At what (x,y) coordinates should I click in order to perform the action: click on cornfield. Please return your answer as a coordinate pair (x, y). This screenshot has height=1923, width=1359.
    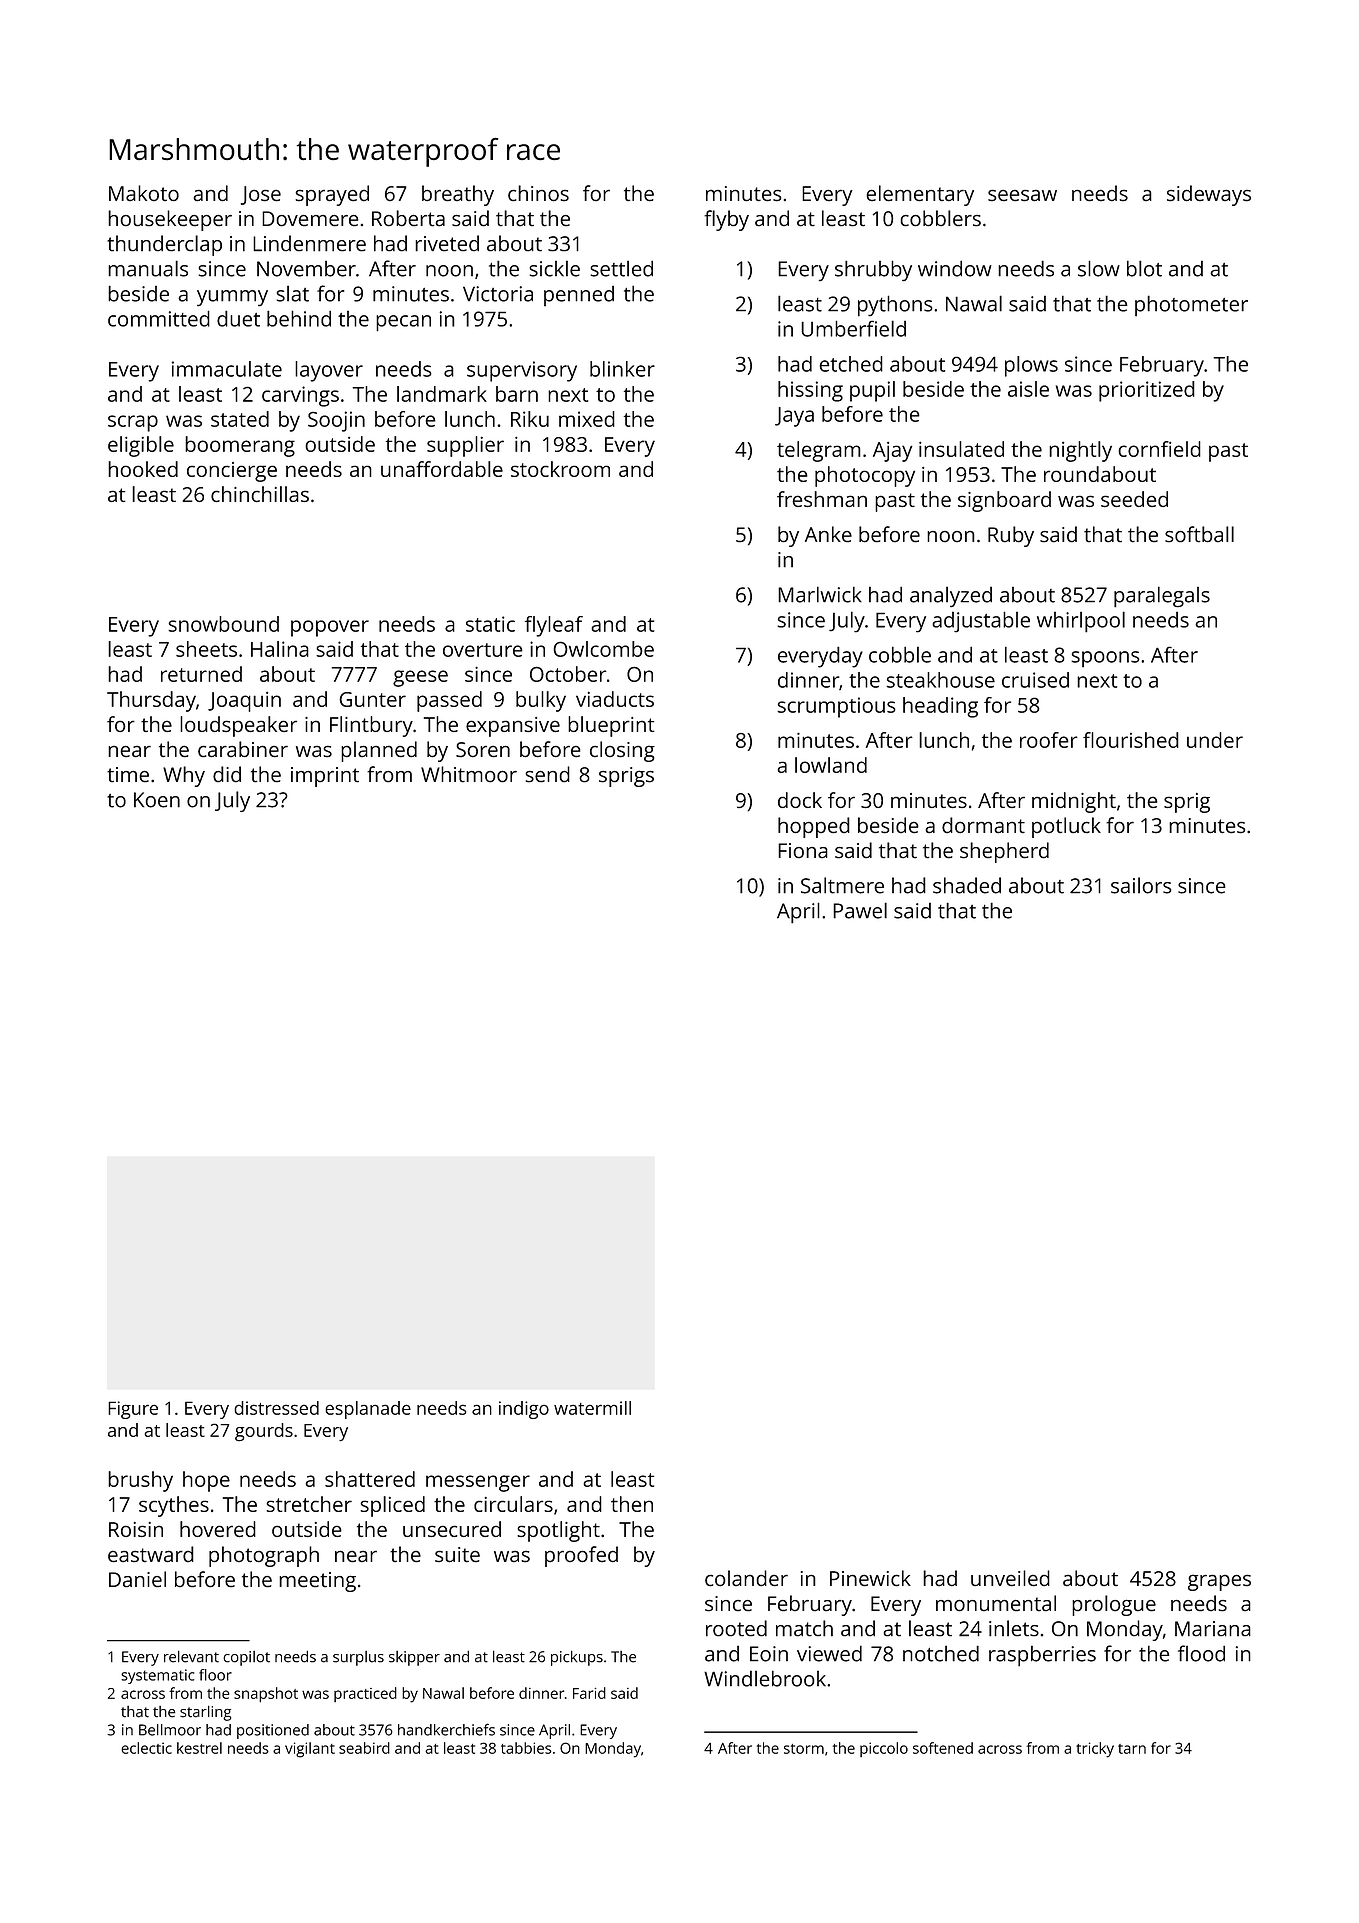
    Looking at the image, I should click on (1159, 449).
